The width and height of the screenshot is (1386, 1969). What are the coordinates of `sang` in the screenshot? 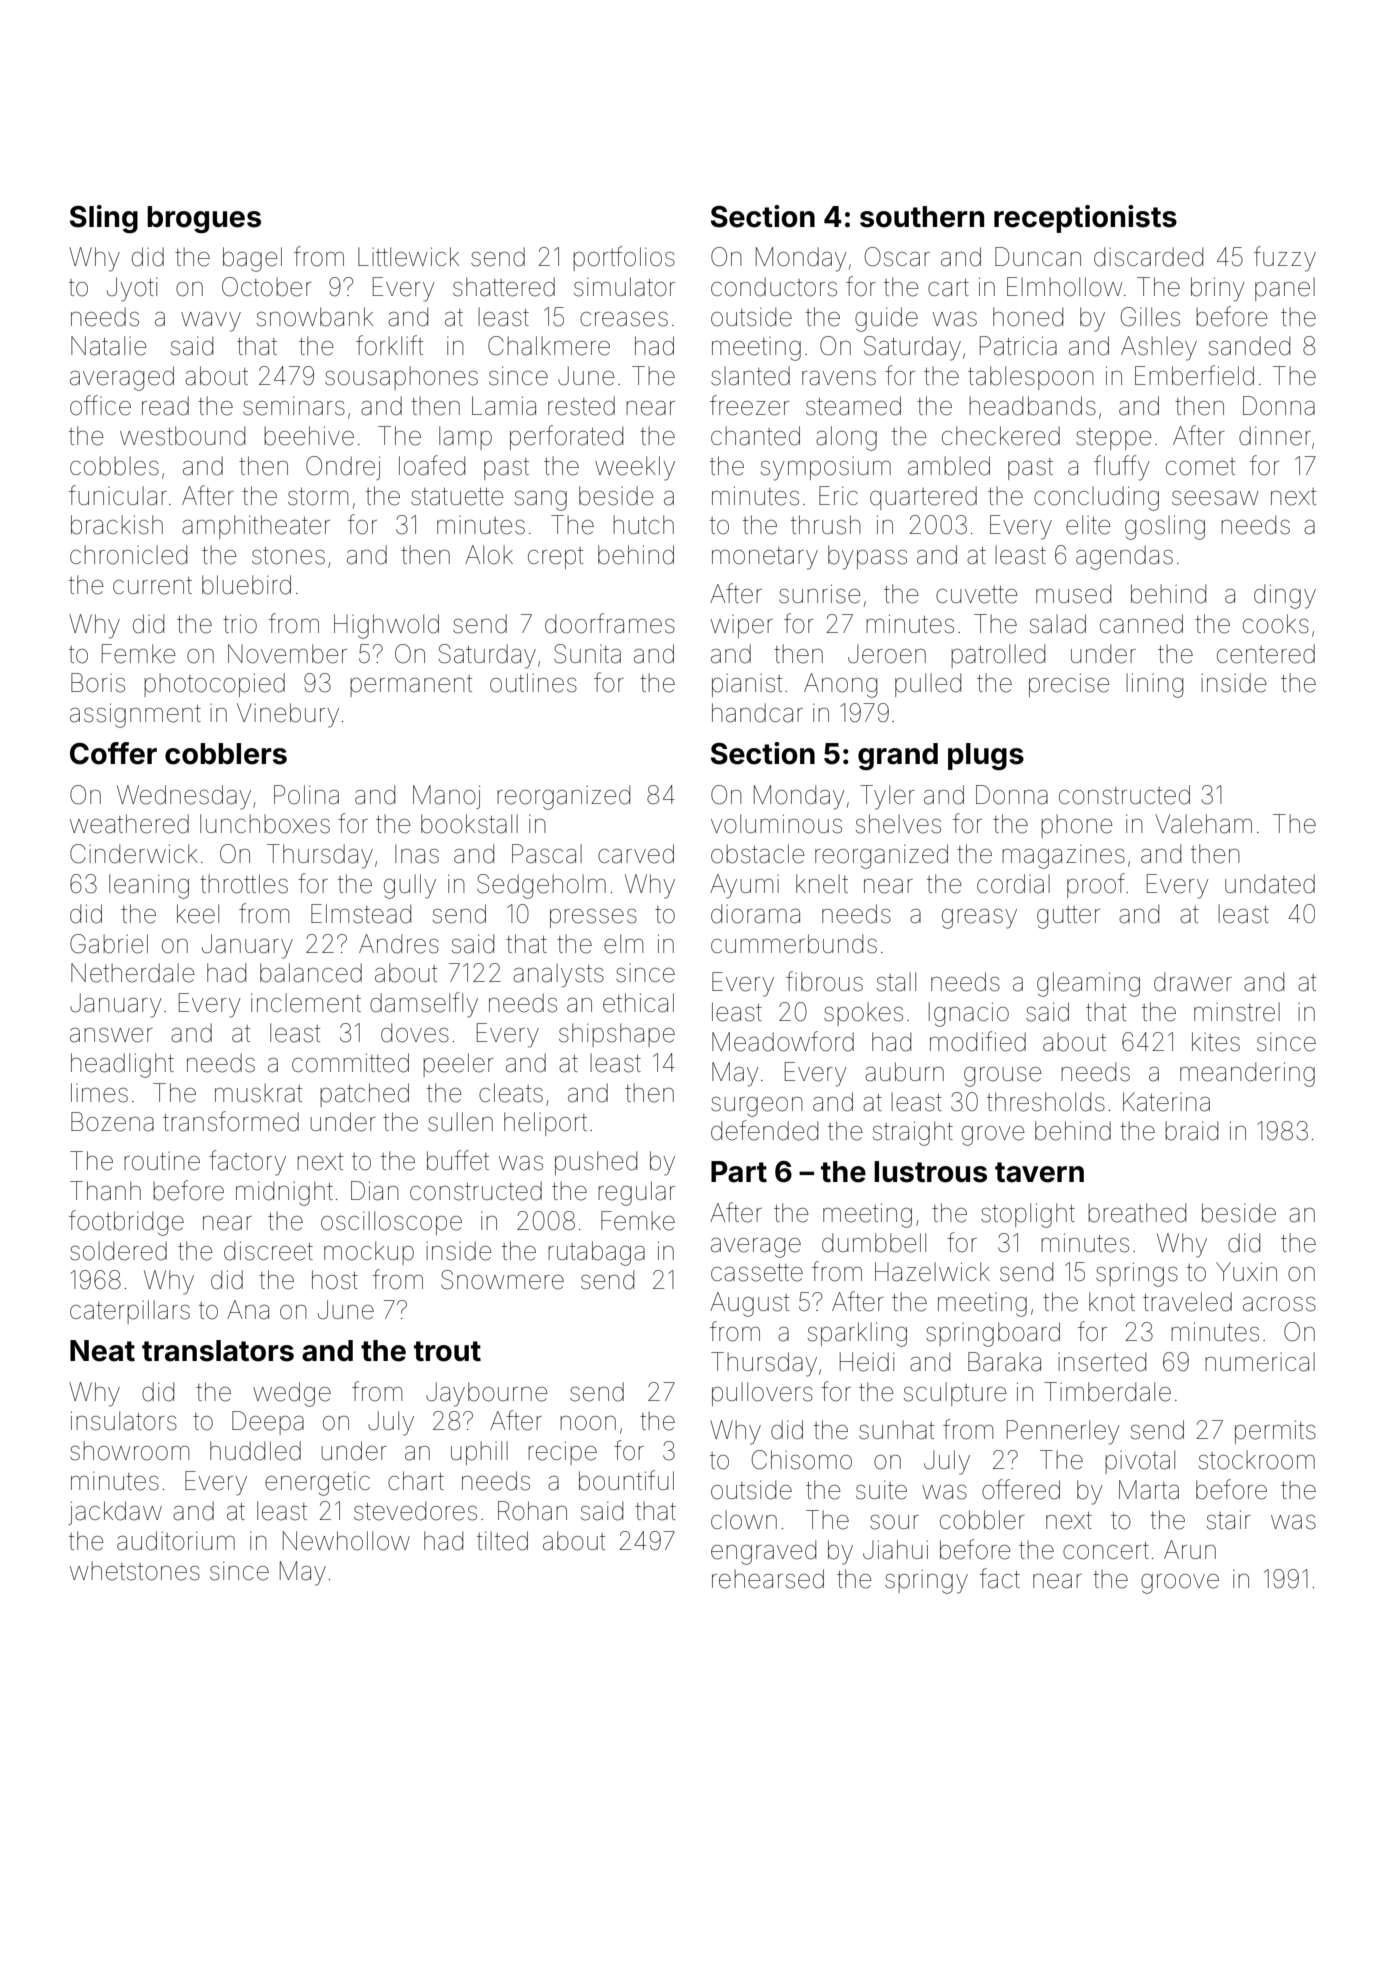 It's located at (541, 501).
